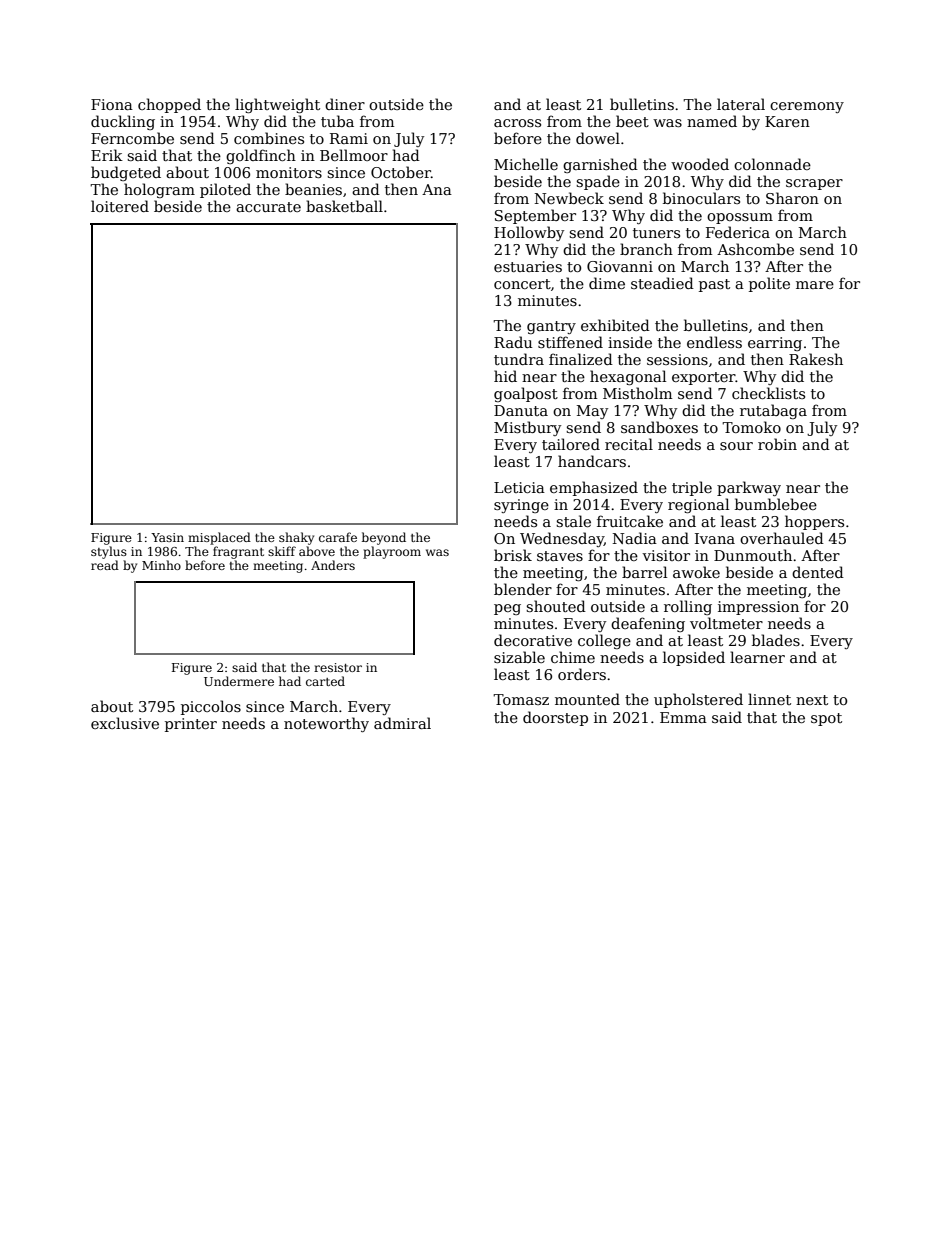  Describe the element at coordinates (712, 121) in the screenshot. I see `named` at that location.
